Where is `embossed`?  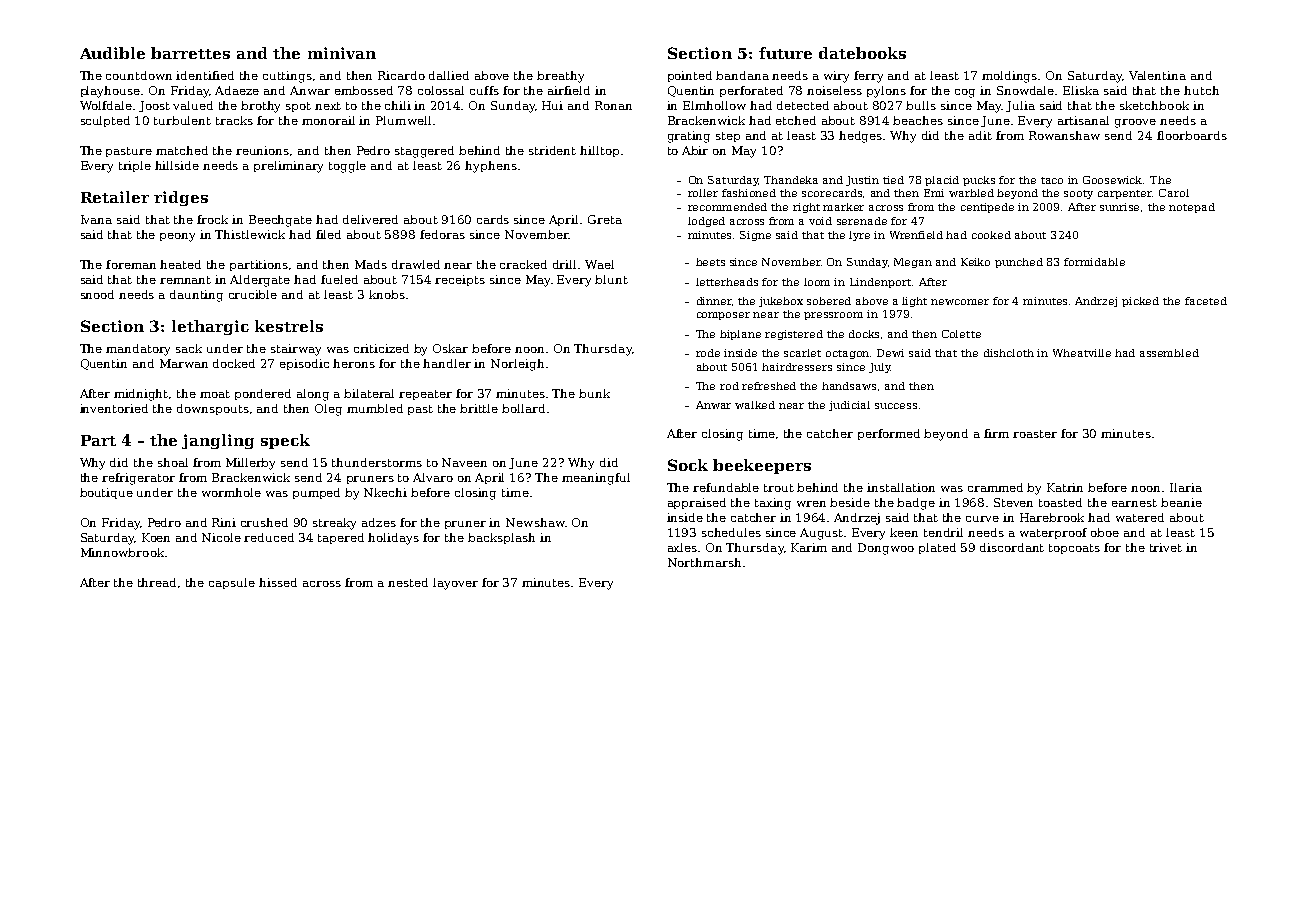 embossed is located at coordinates (364, 90).
